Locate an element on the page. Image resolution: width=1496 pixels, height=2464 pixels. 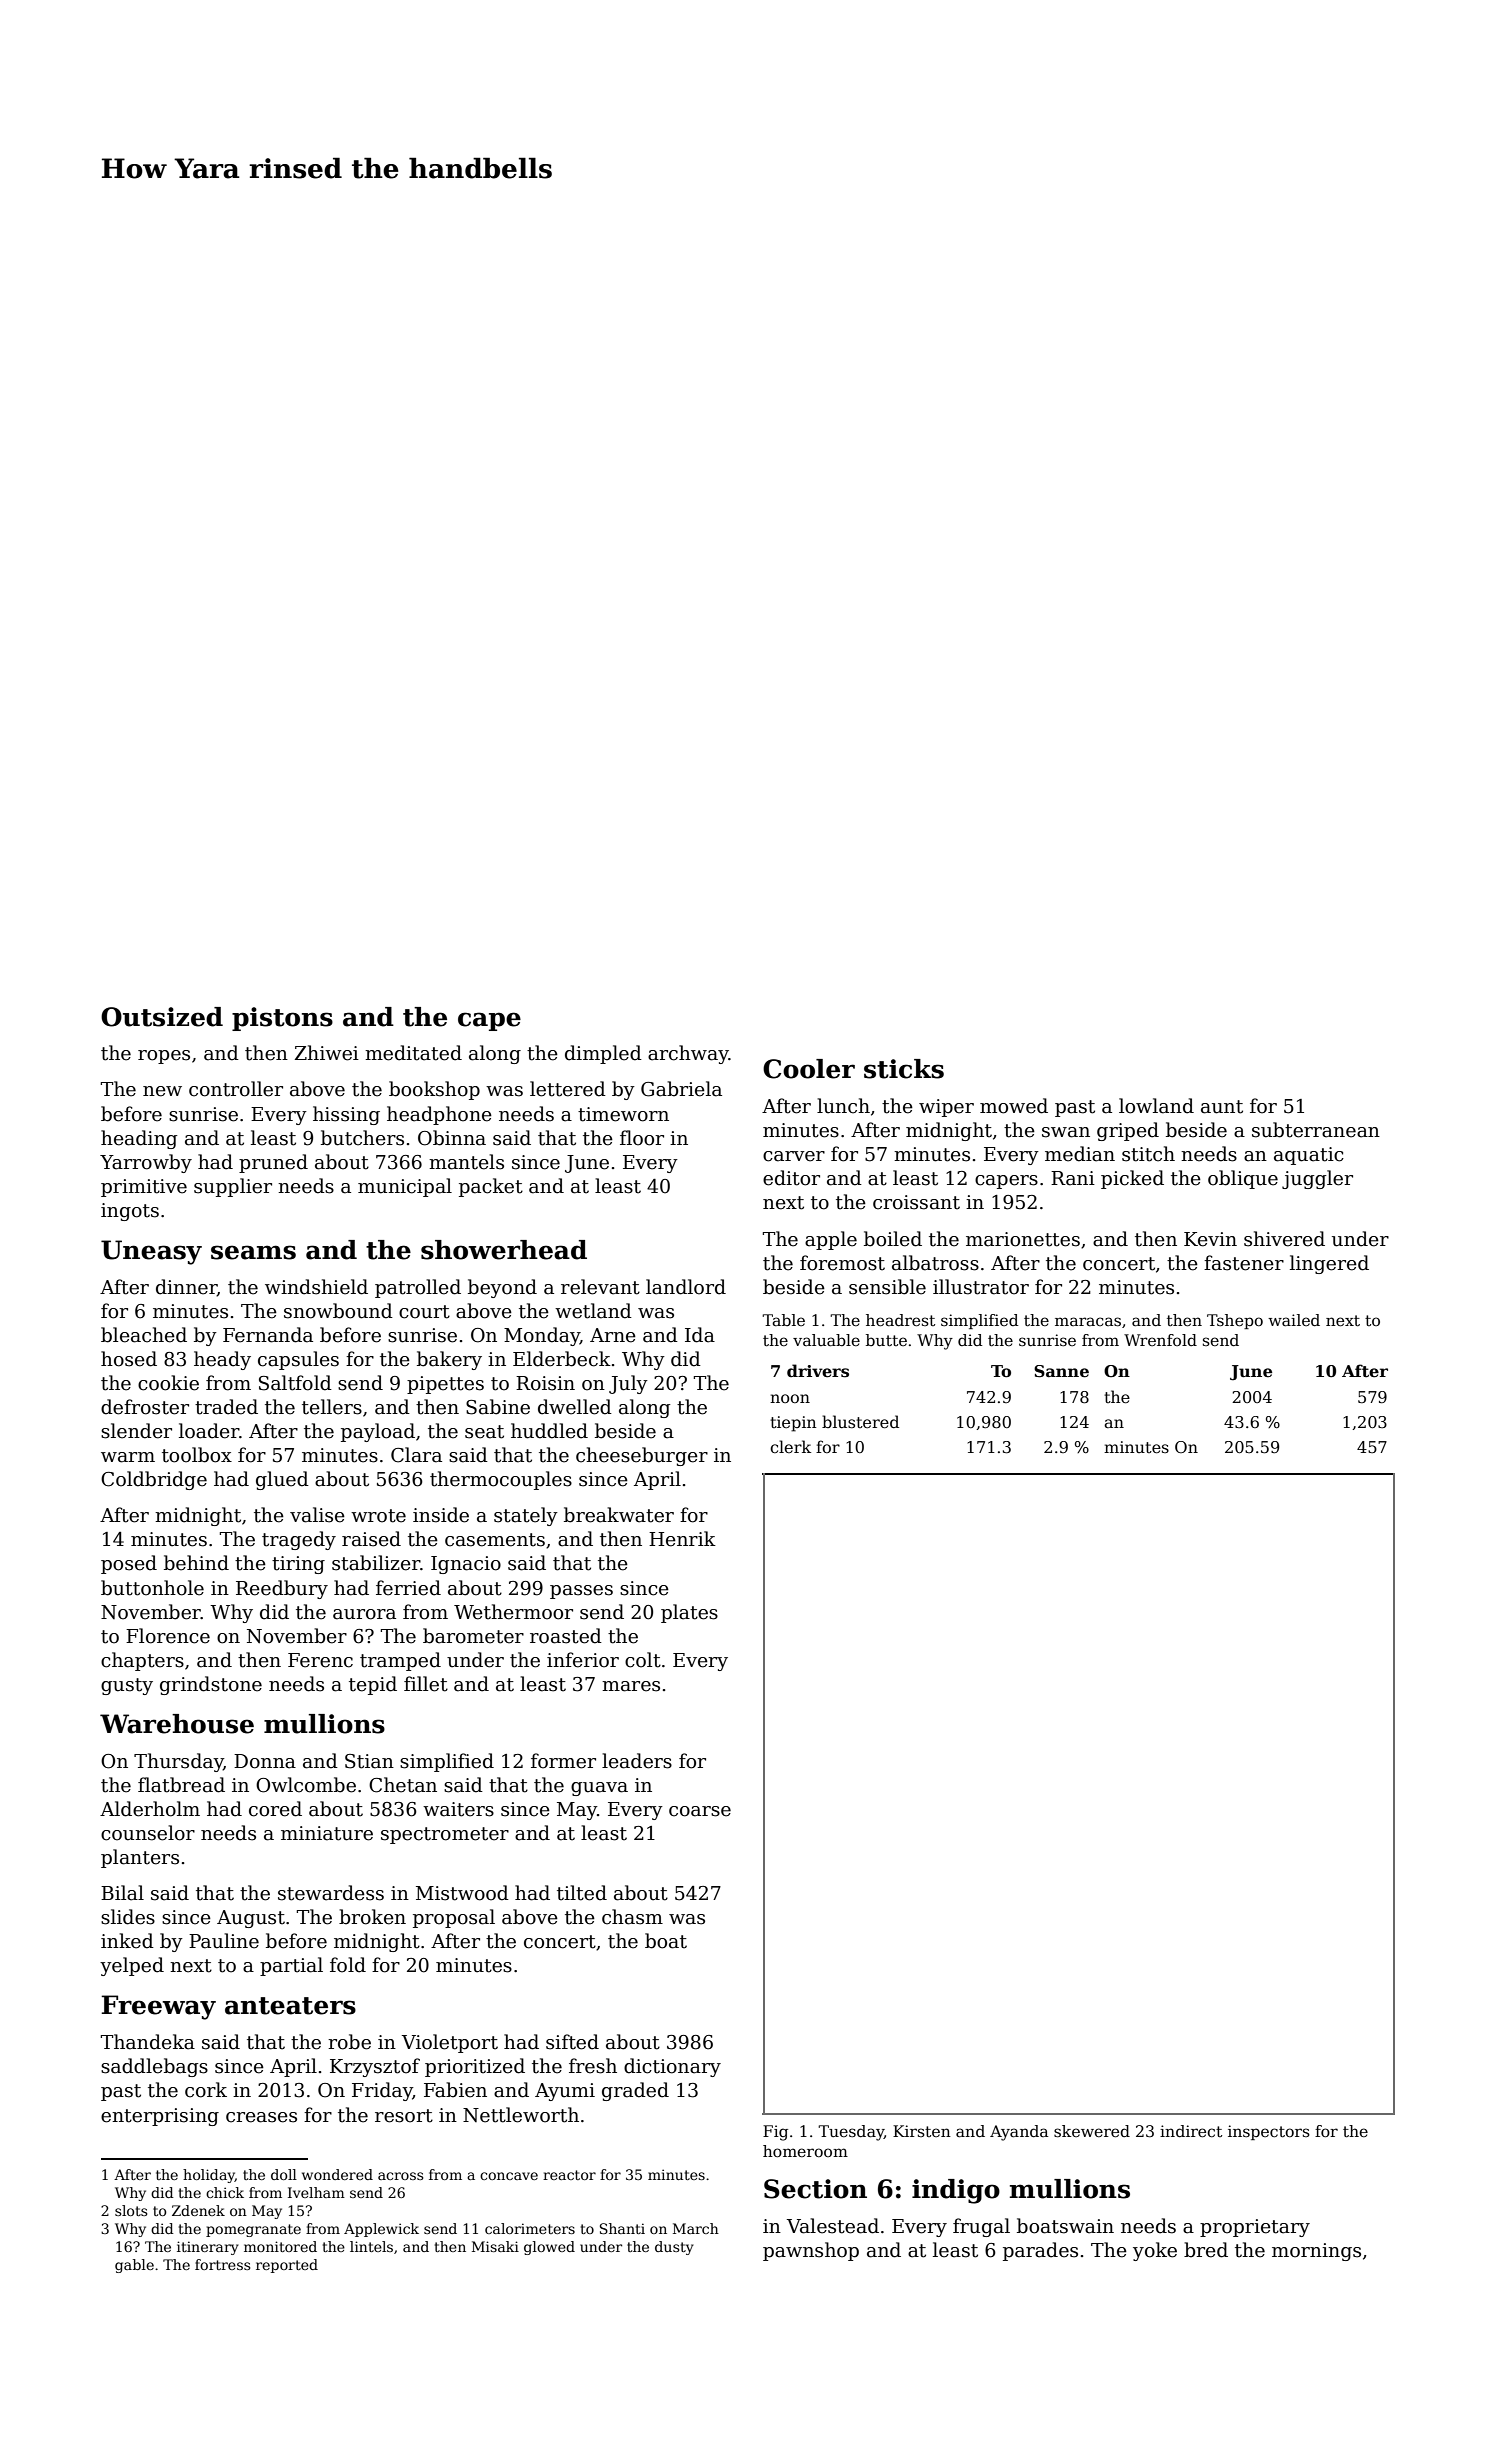
creases is located at coordinates (261, 2117).
